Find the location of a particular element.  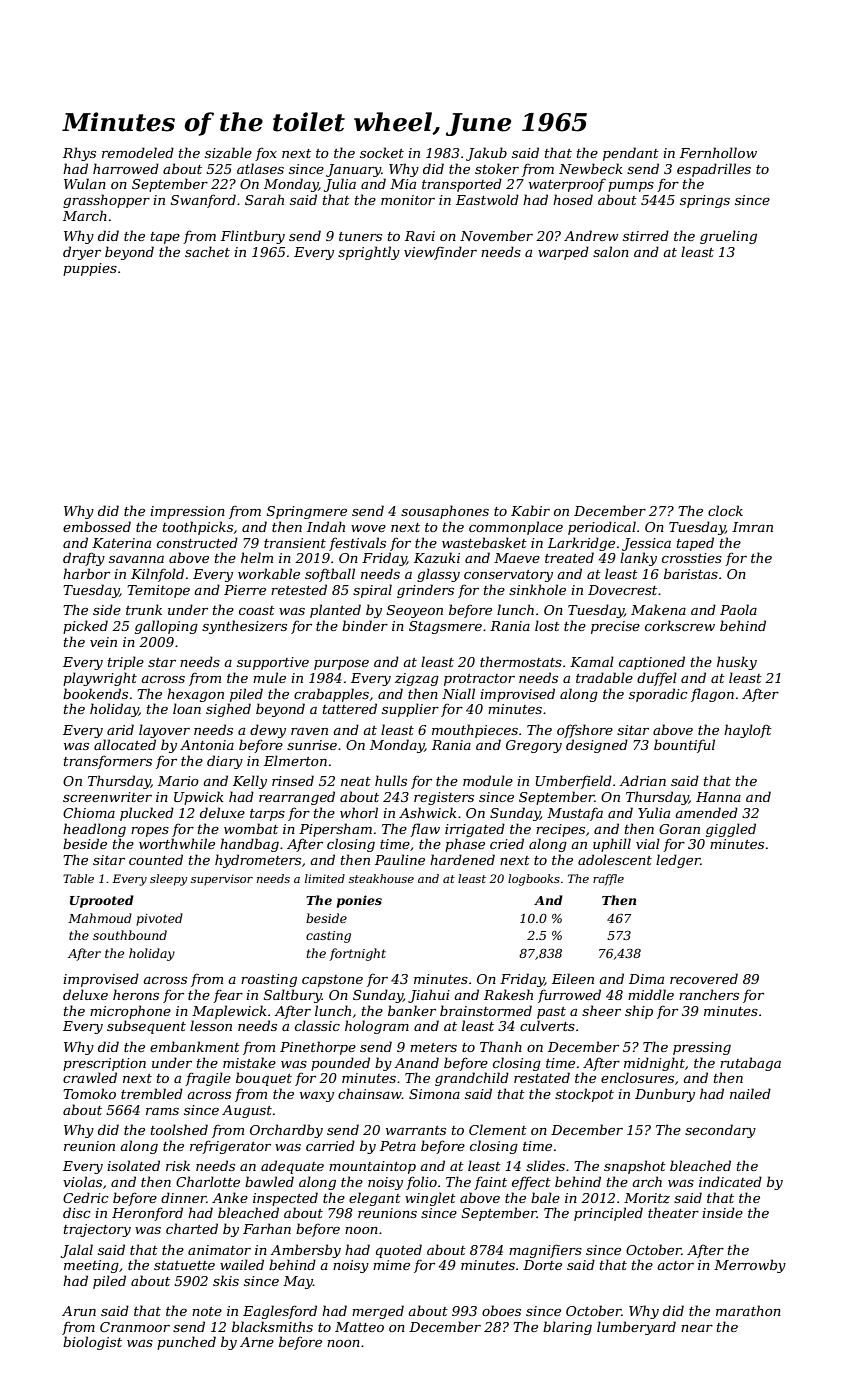

ship is located at coordinates (639, 1012).
